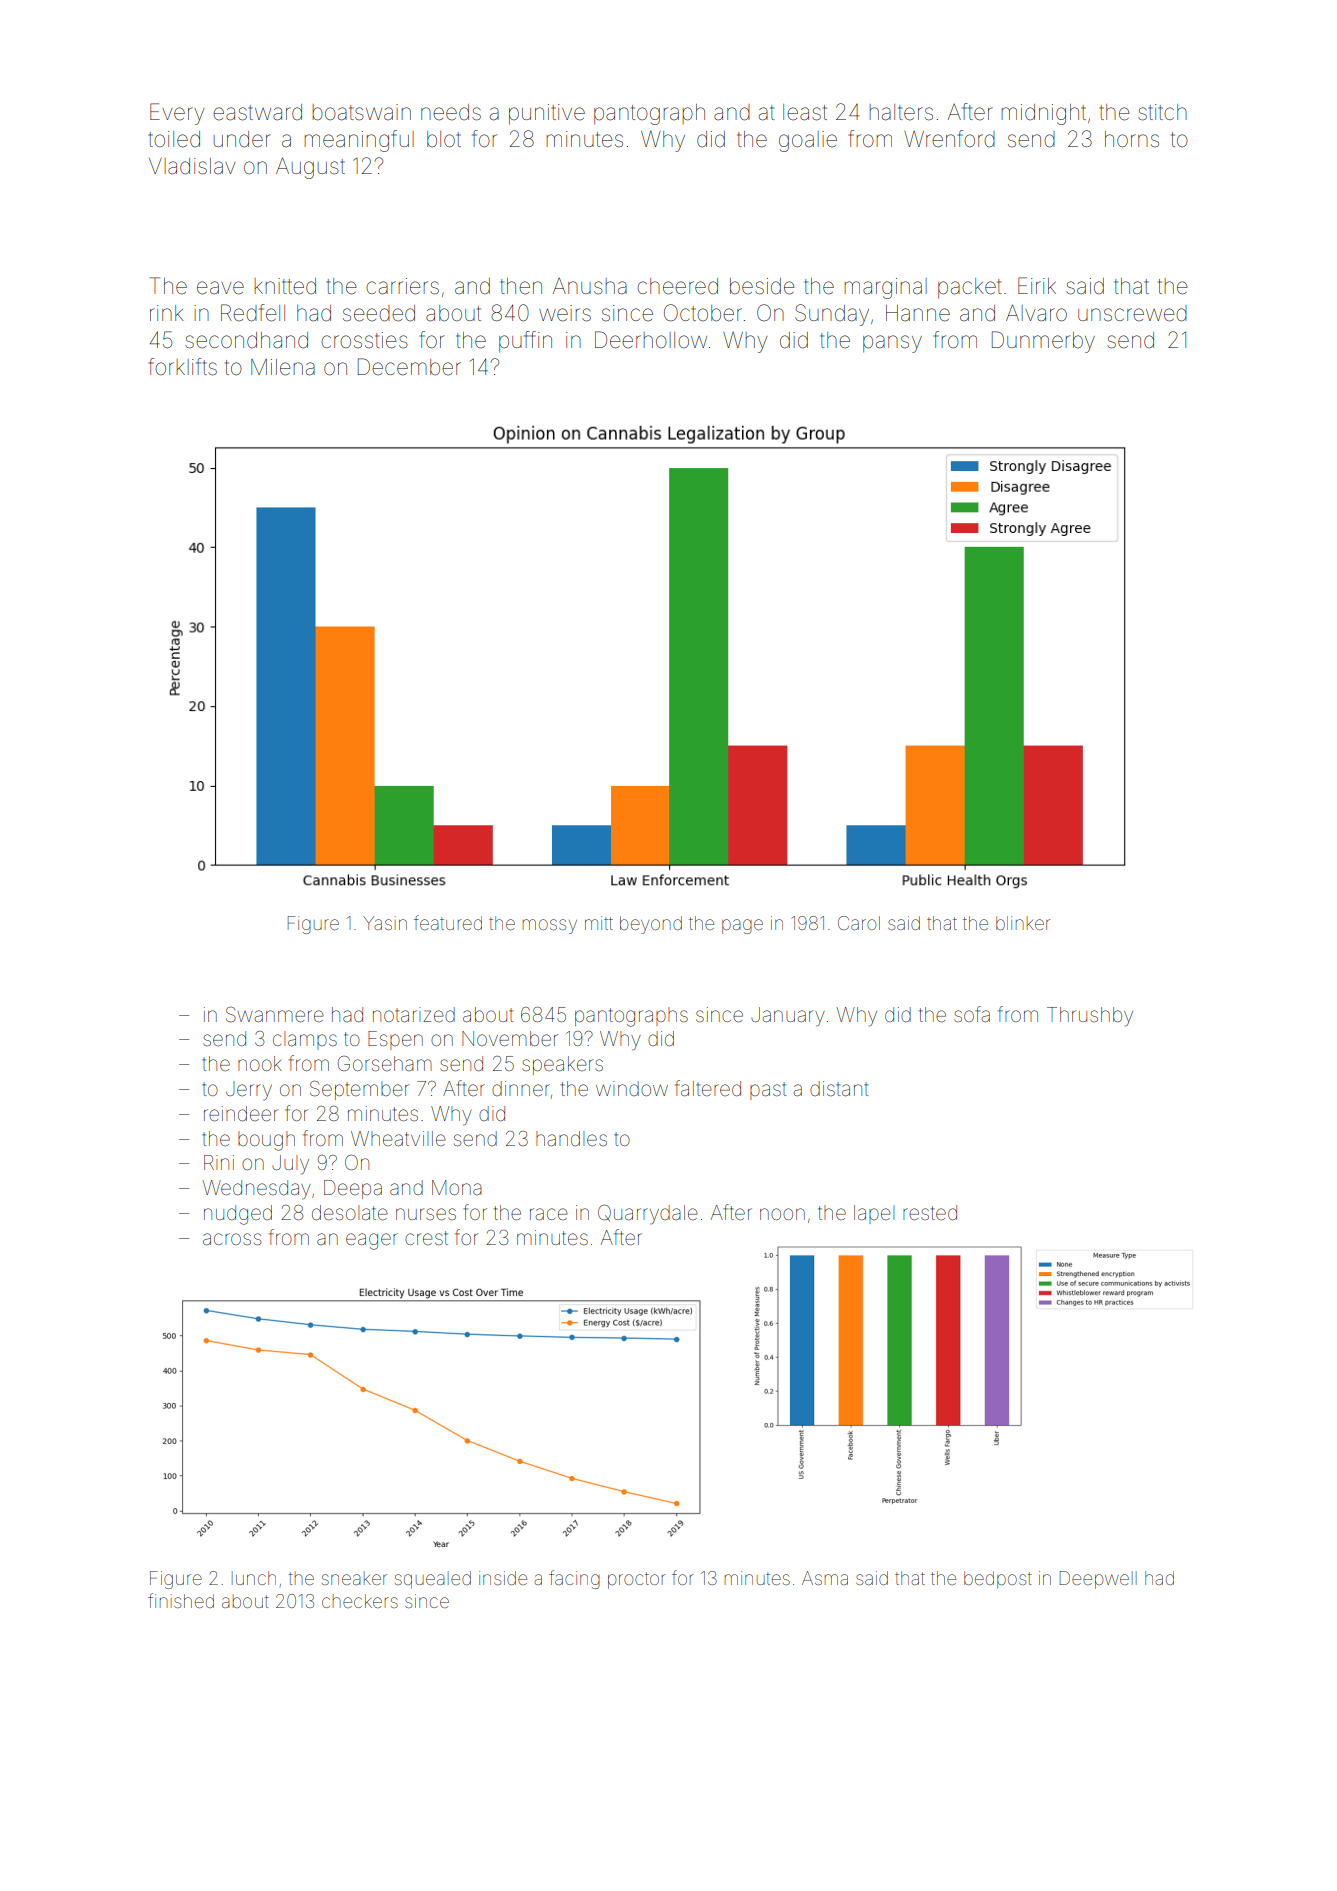 The height and width of the screenshot is (1891, 1337). What do you see at coordinates (266, 1141) in the screenshot?
I see `bough` at bounding box center [266, 1141].
